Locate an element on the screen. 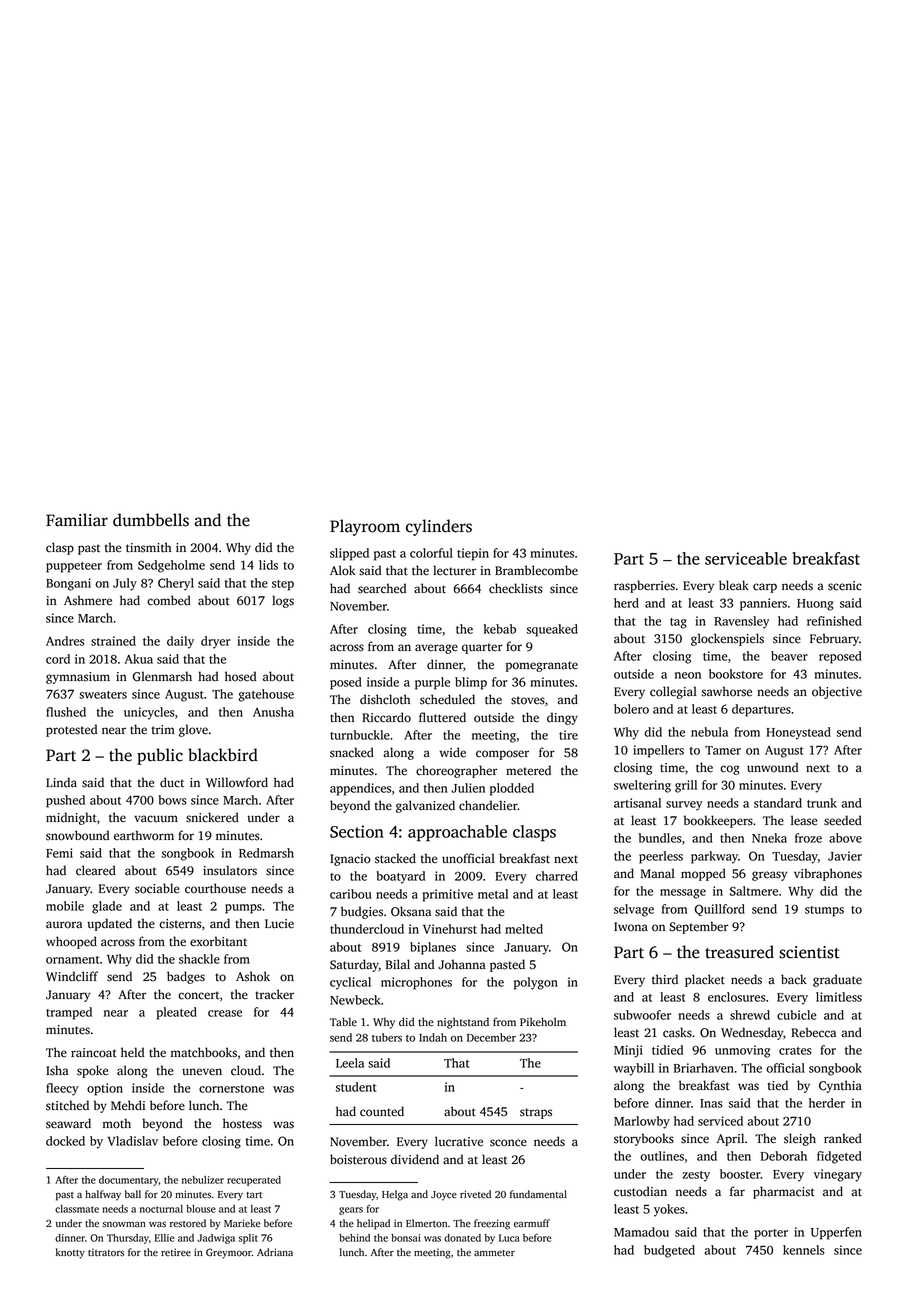 The width and height of the screenshot is (908, 1316). Windcliff is located at coordinates (72, 976).
